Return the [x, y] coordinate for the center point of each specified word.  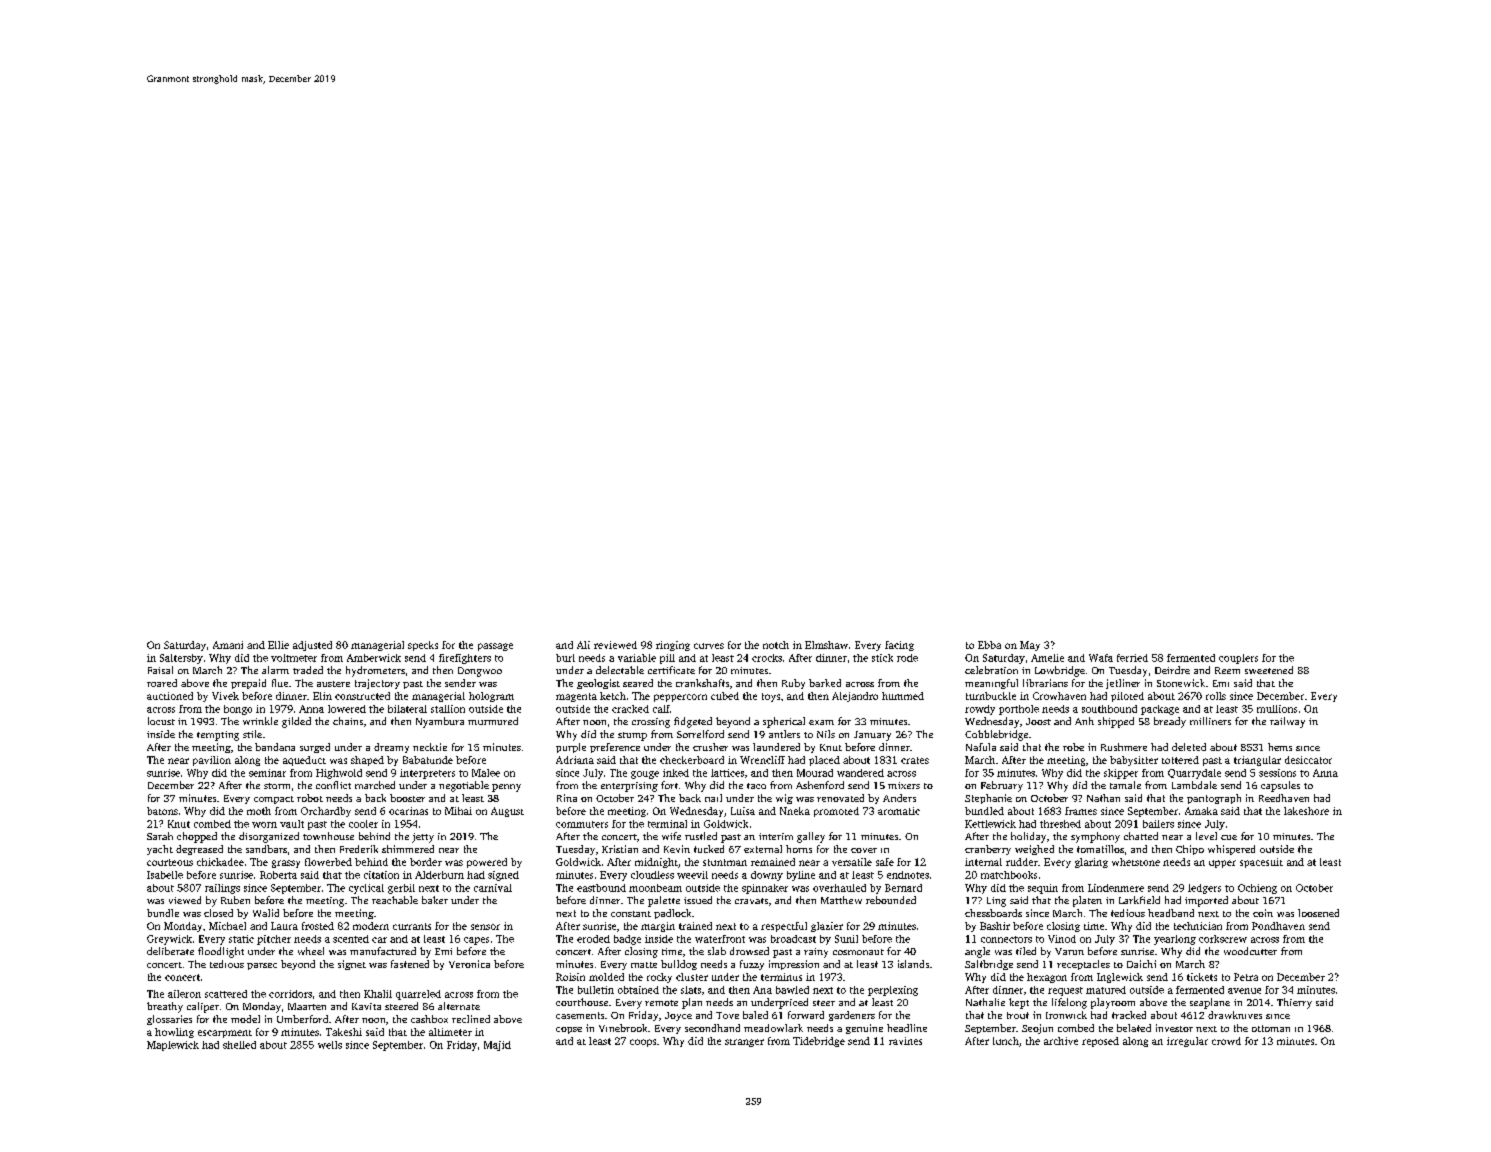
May [1030, 646]
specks [423, 646]
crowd [1226, 1041]
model [245, 1019]
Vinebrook [623, 1028]
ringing [673, 646]
